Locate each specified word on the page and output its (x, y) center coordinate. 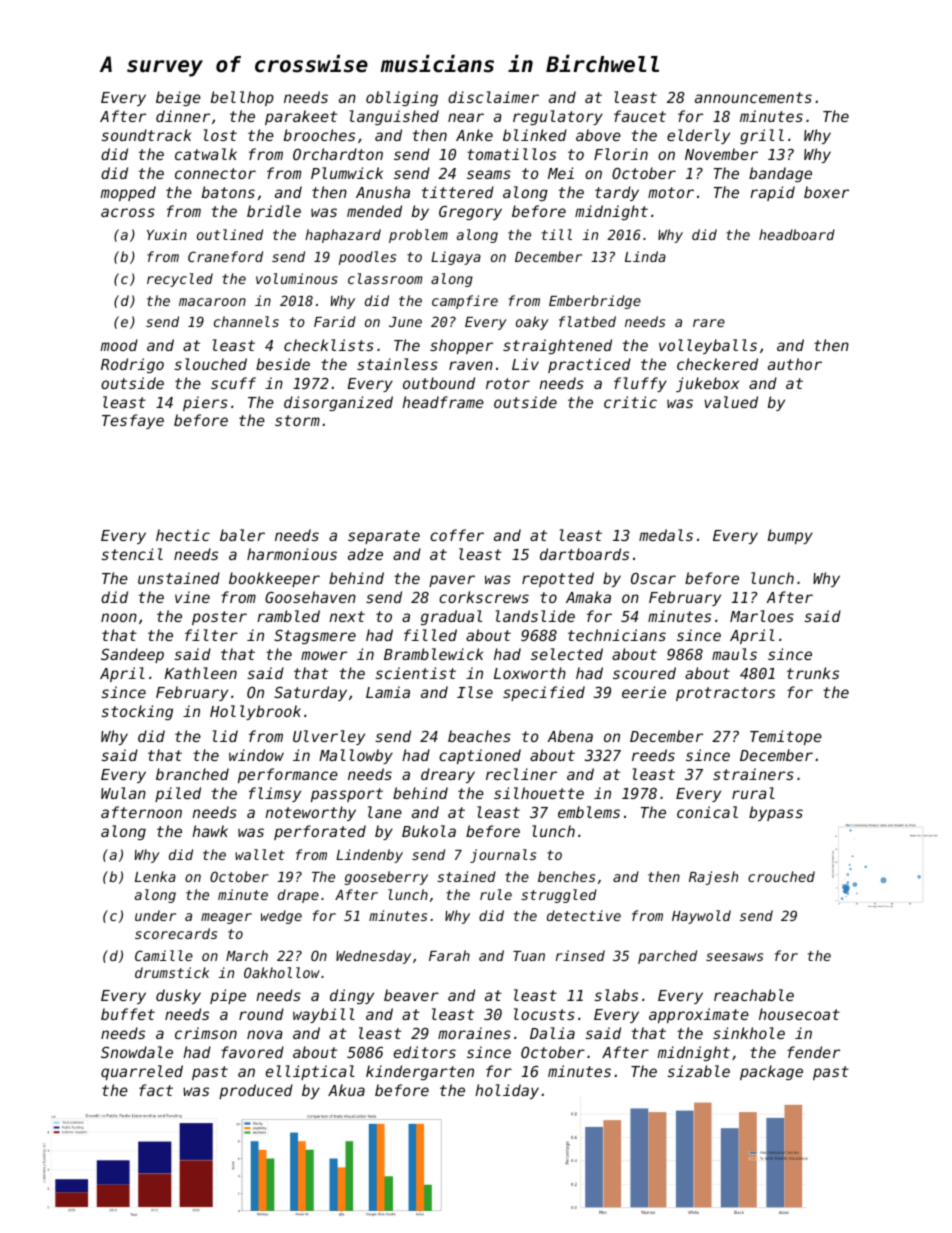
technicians (617, 635)
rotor (508, 383)
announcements (753, 97)
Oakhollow (282, 972)
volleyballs (708, 346)
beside (283, 364)
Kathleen (201, 673)
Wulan (123, 793)
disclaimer (493, 97)
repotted (558, 579)
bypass (776, 813)
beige (178, 98)
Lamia (388, 692)
